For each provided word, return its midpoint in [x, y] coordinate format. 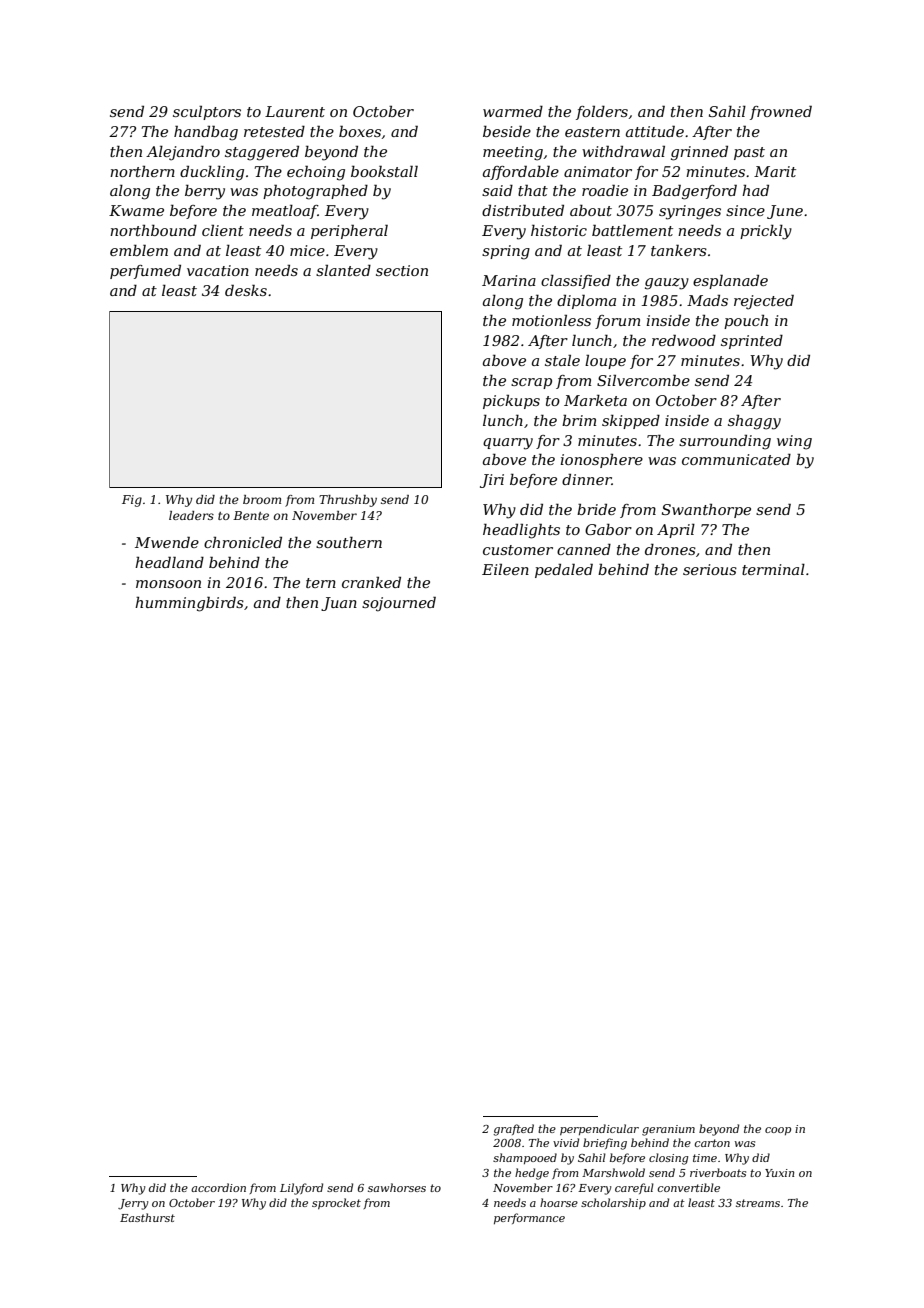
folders [602, 113]
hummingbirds [189, 604]
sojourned [399, 604]
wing [794, 442]
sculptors [207, 113]
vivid [566, 1142]
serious [710, 569]
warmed [513, 111]
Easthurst [147, 1217]
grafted [513, 1130]
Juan [339, 604]
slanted [343, 270]
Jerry [133, 1204]
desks [246, 290]
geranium [668, 1130]
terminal [773, 569]
